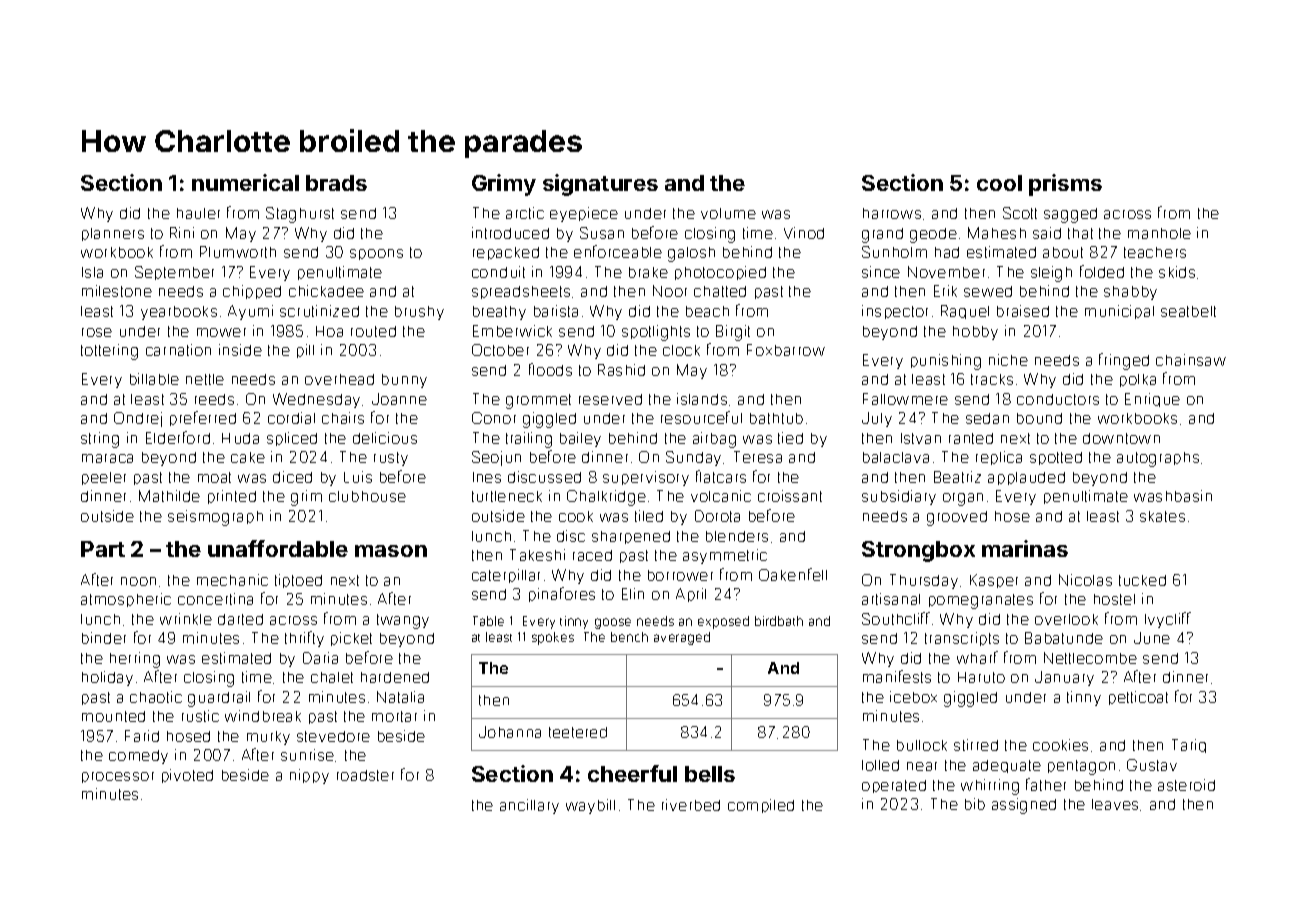 The image size is (1308, 924). Describe the element at coordinates (525, 213) in the document. I see `arctic` at that location.
